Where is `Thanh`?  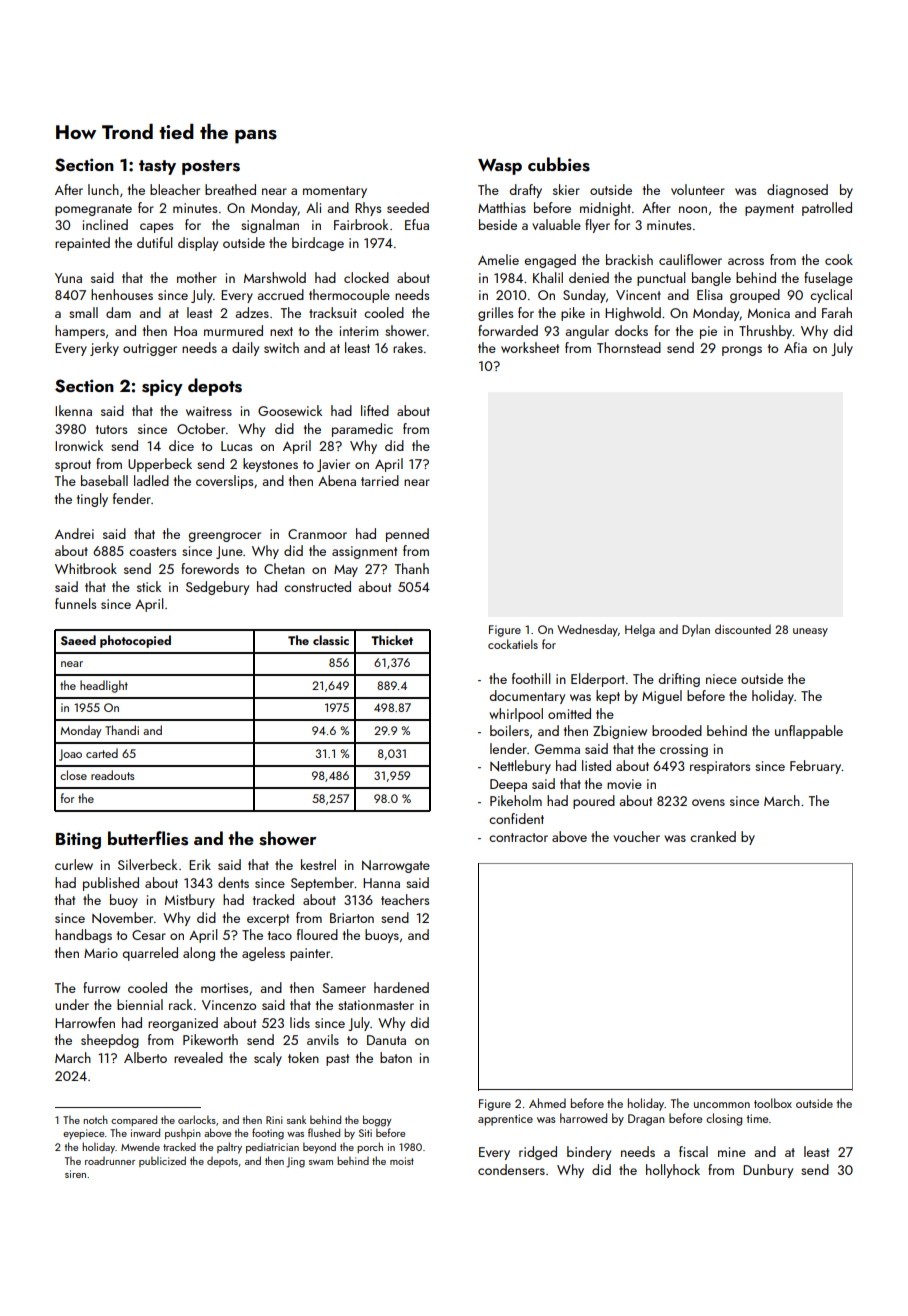 Thanh is located at coordinates (412, 568).
